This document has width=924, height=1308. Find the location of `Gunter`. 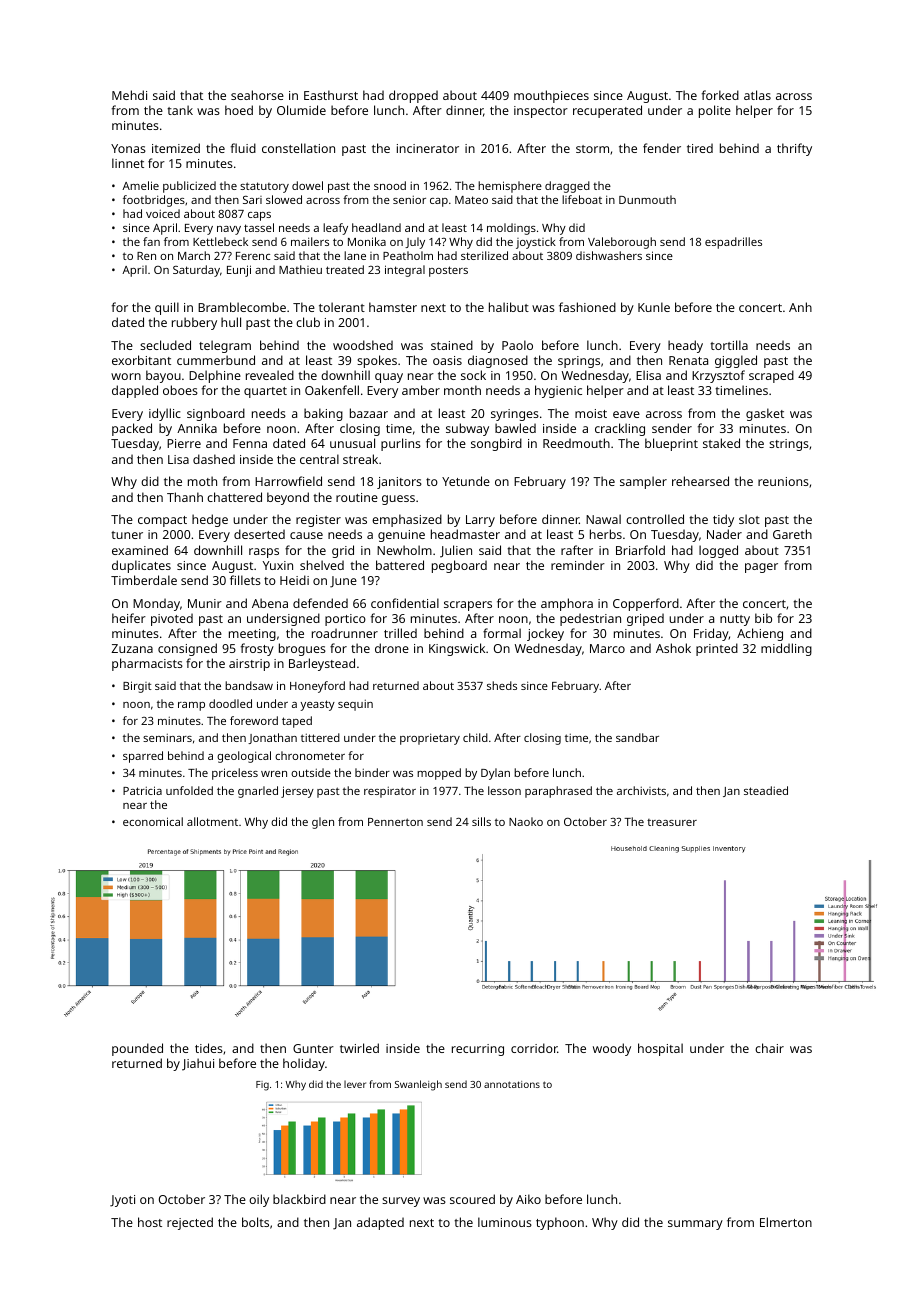

Gunter is located at coordinates (313, 1048).
